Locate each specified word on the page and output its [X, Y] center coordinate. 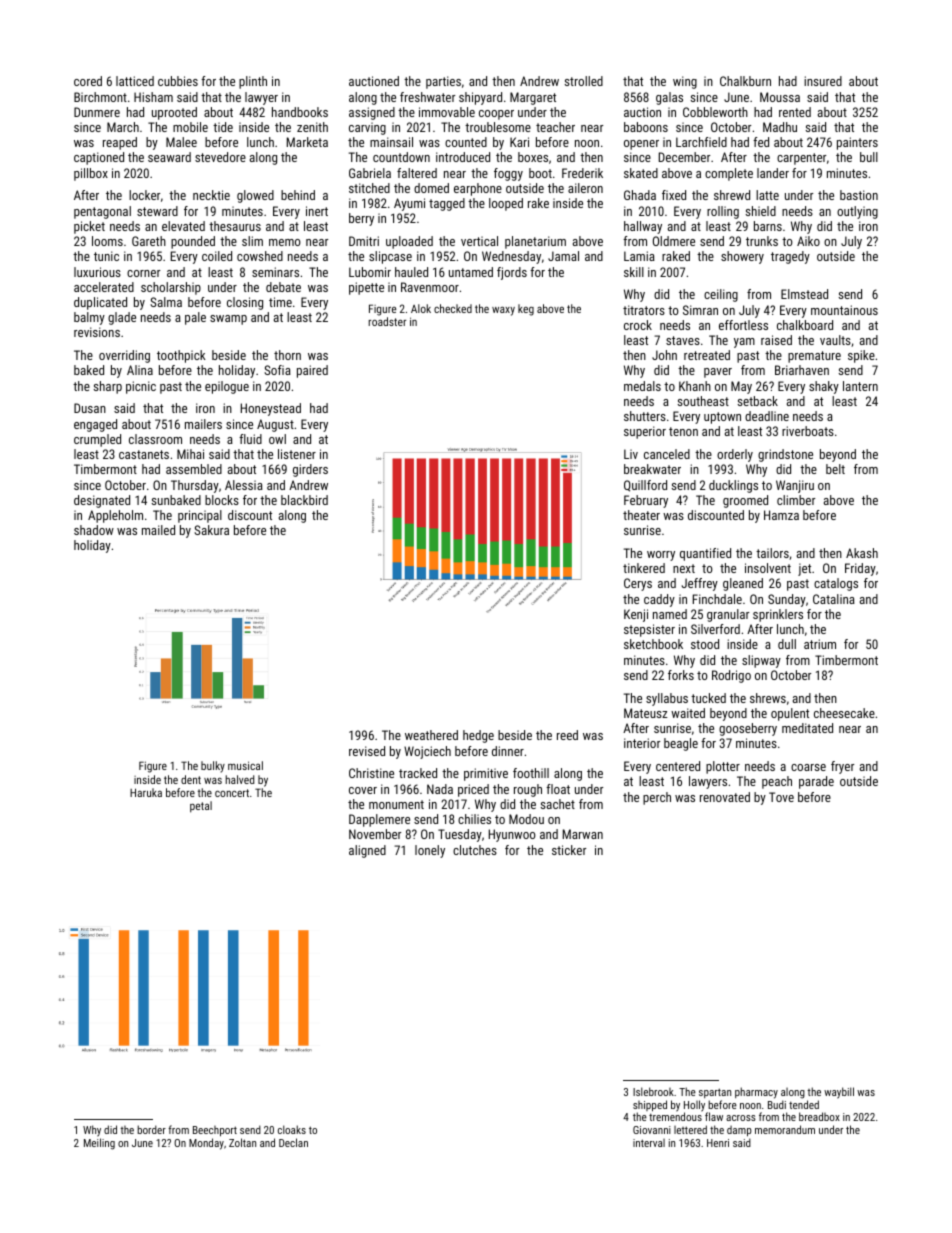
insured [823, 81]
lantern [860, 386]
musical [245, 765]
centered [678, 766]
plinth [253, 82]
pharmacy [756, 1093]
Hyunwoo [512, 835]
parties [443, 82]
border [151, 1129]
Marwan [583, 834]
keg [526, 310]
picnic [141, 387]
